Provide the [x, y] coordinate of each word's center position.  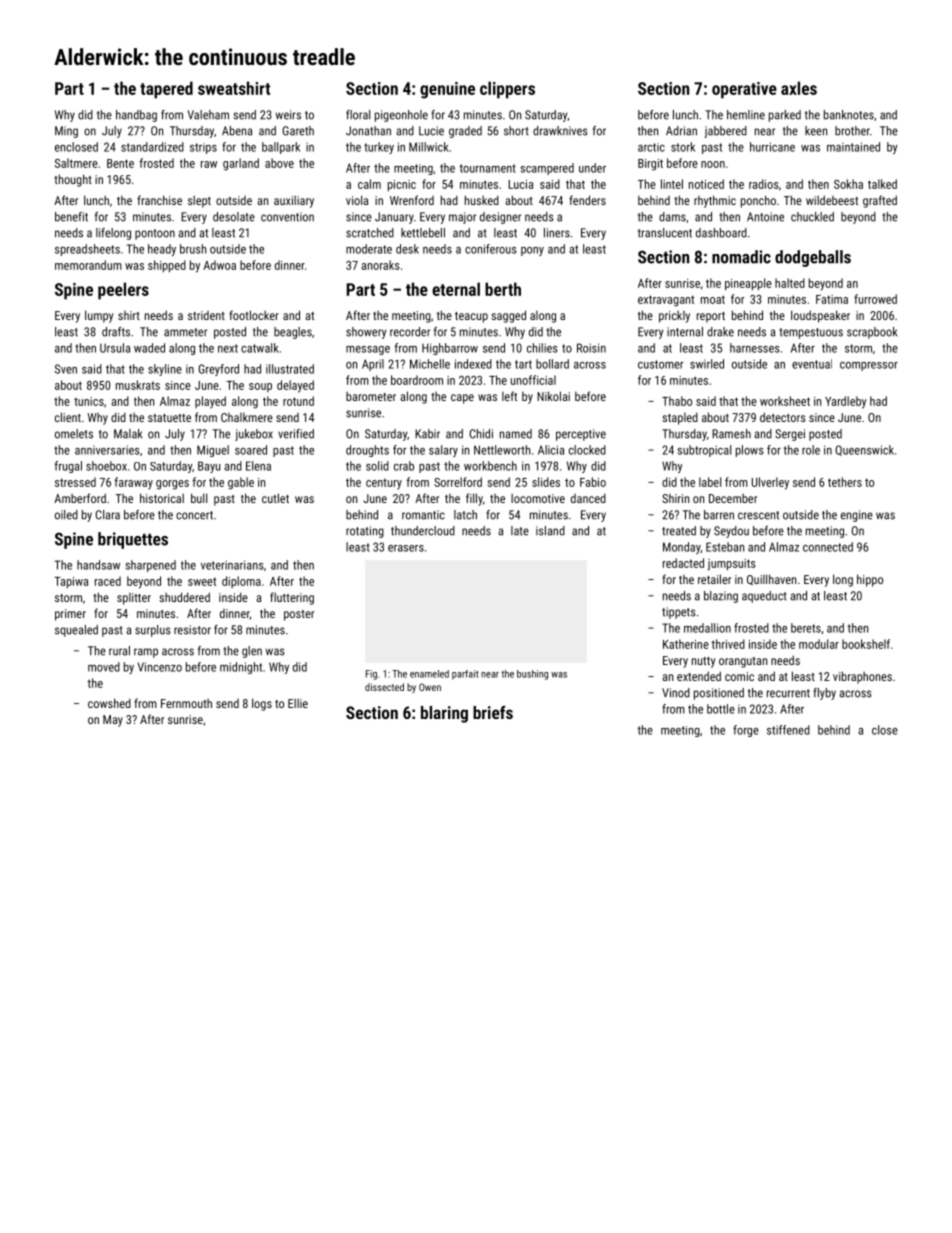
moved [104, 667]
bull [199, 498]
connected [828, 547]
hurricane [772, 147]
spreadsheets [87, 250]
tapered [166, 90]
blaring [444, 714]
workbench [490, 466]
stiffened [788, 730]
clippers [507, 90]
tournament [487, 168]
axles [799, 88]
